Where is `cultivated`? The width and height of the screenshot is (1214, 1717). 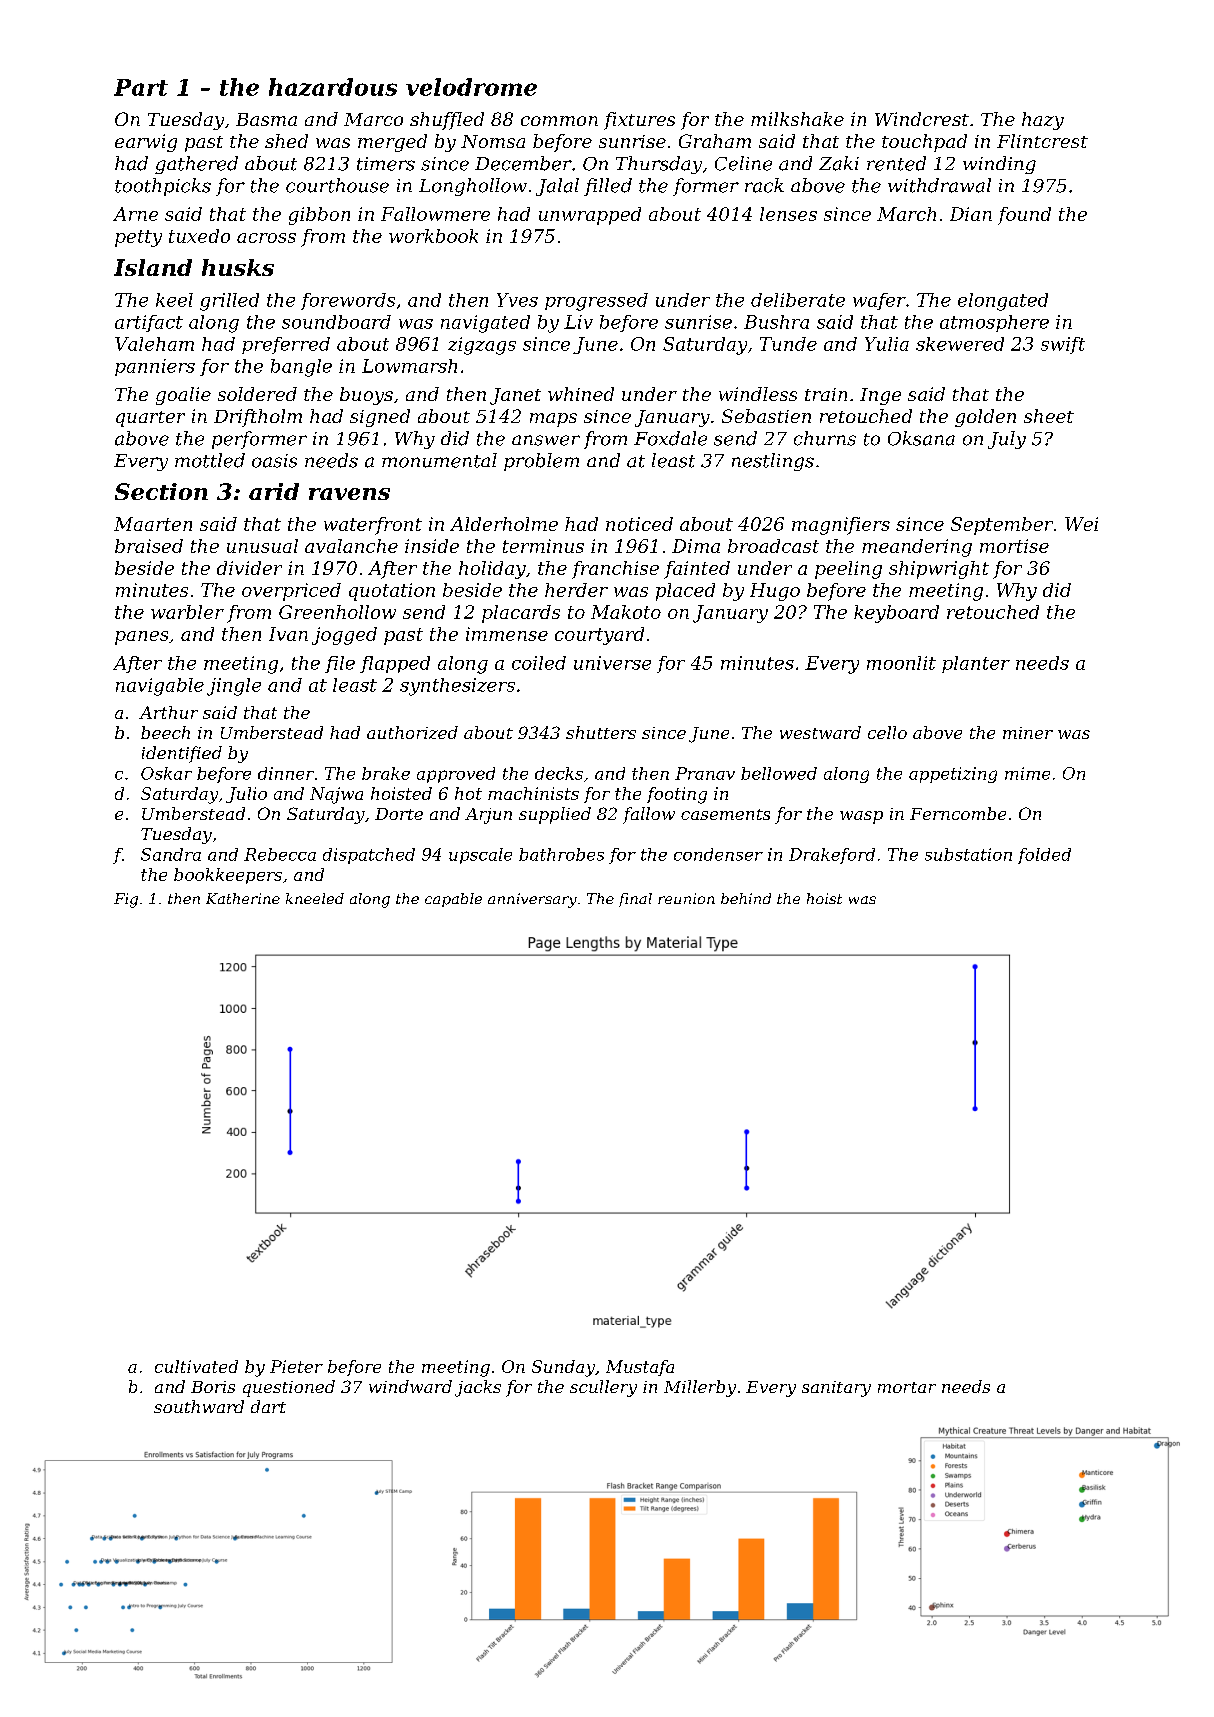
cultivated is located at coordinates (196, 1366).
